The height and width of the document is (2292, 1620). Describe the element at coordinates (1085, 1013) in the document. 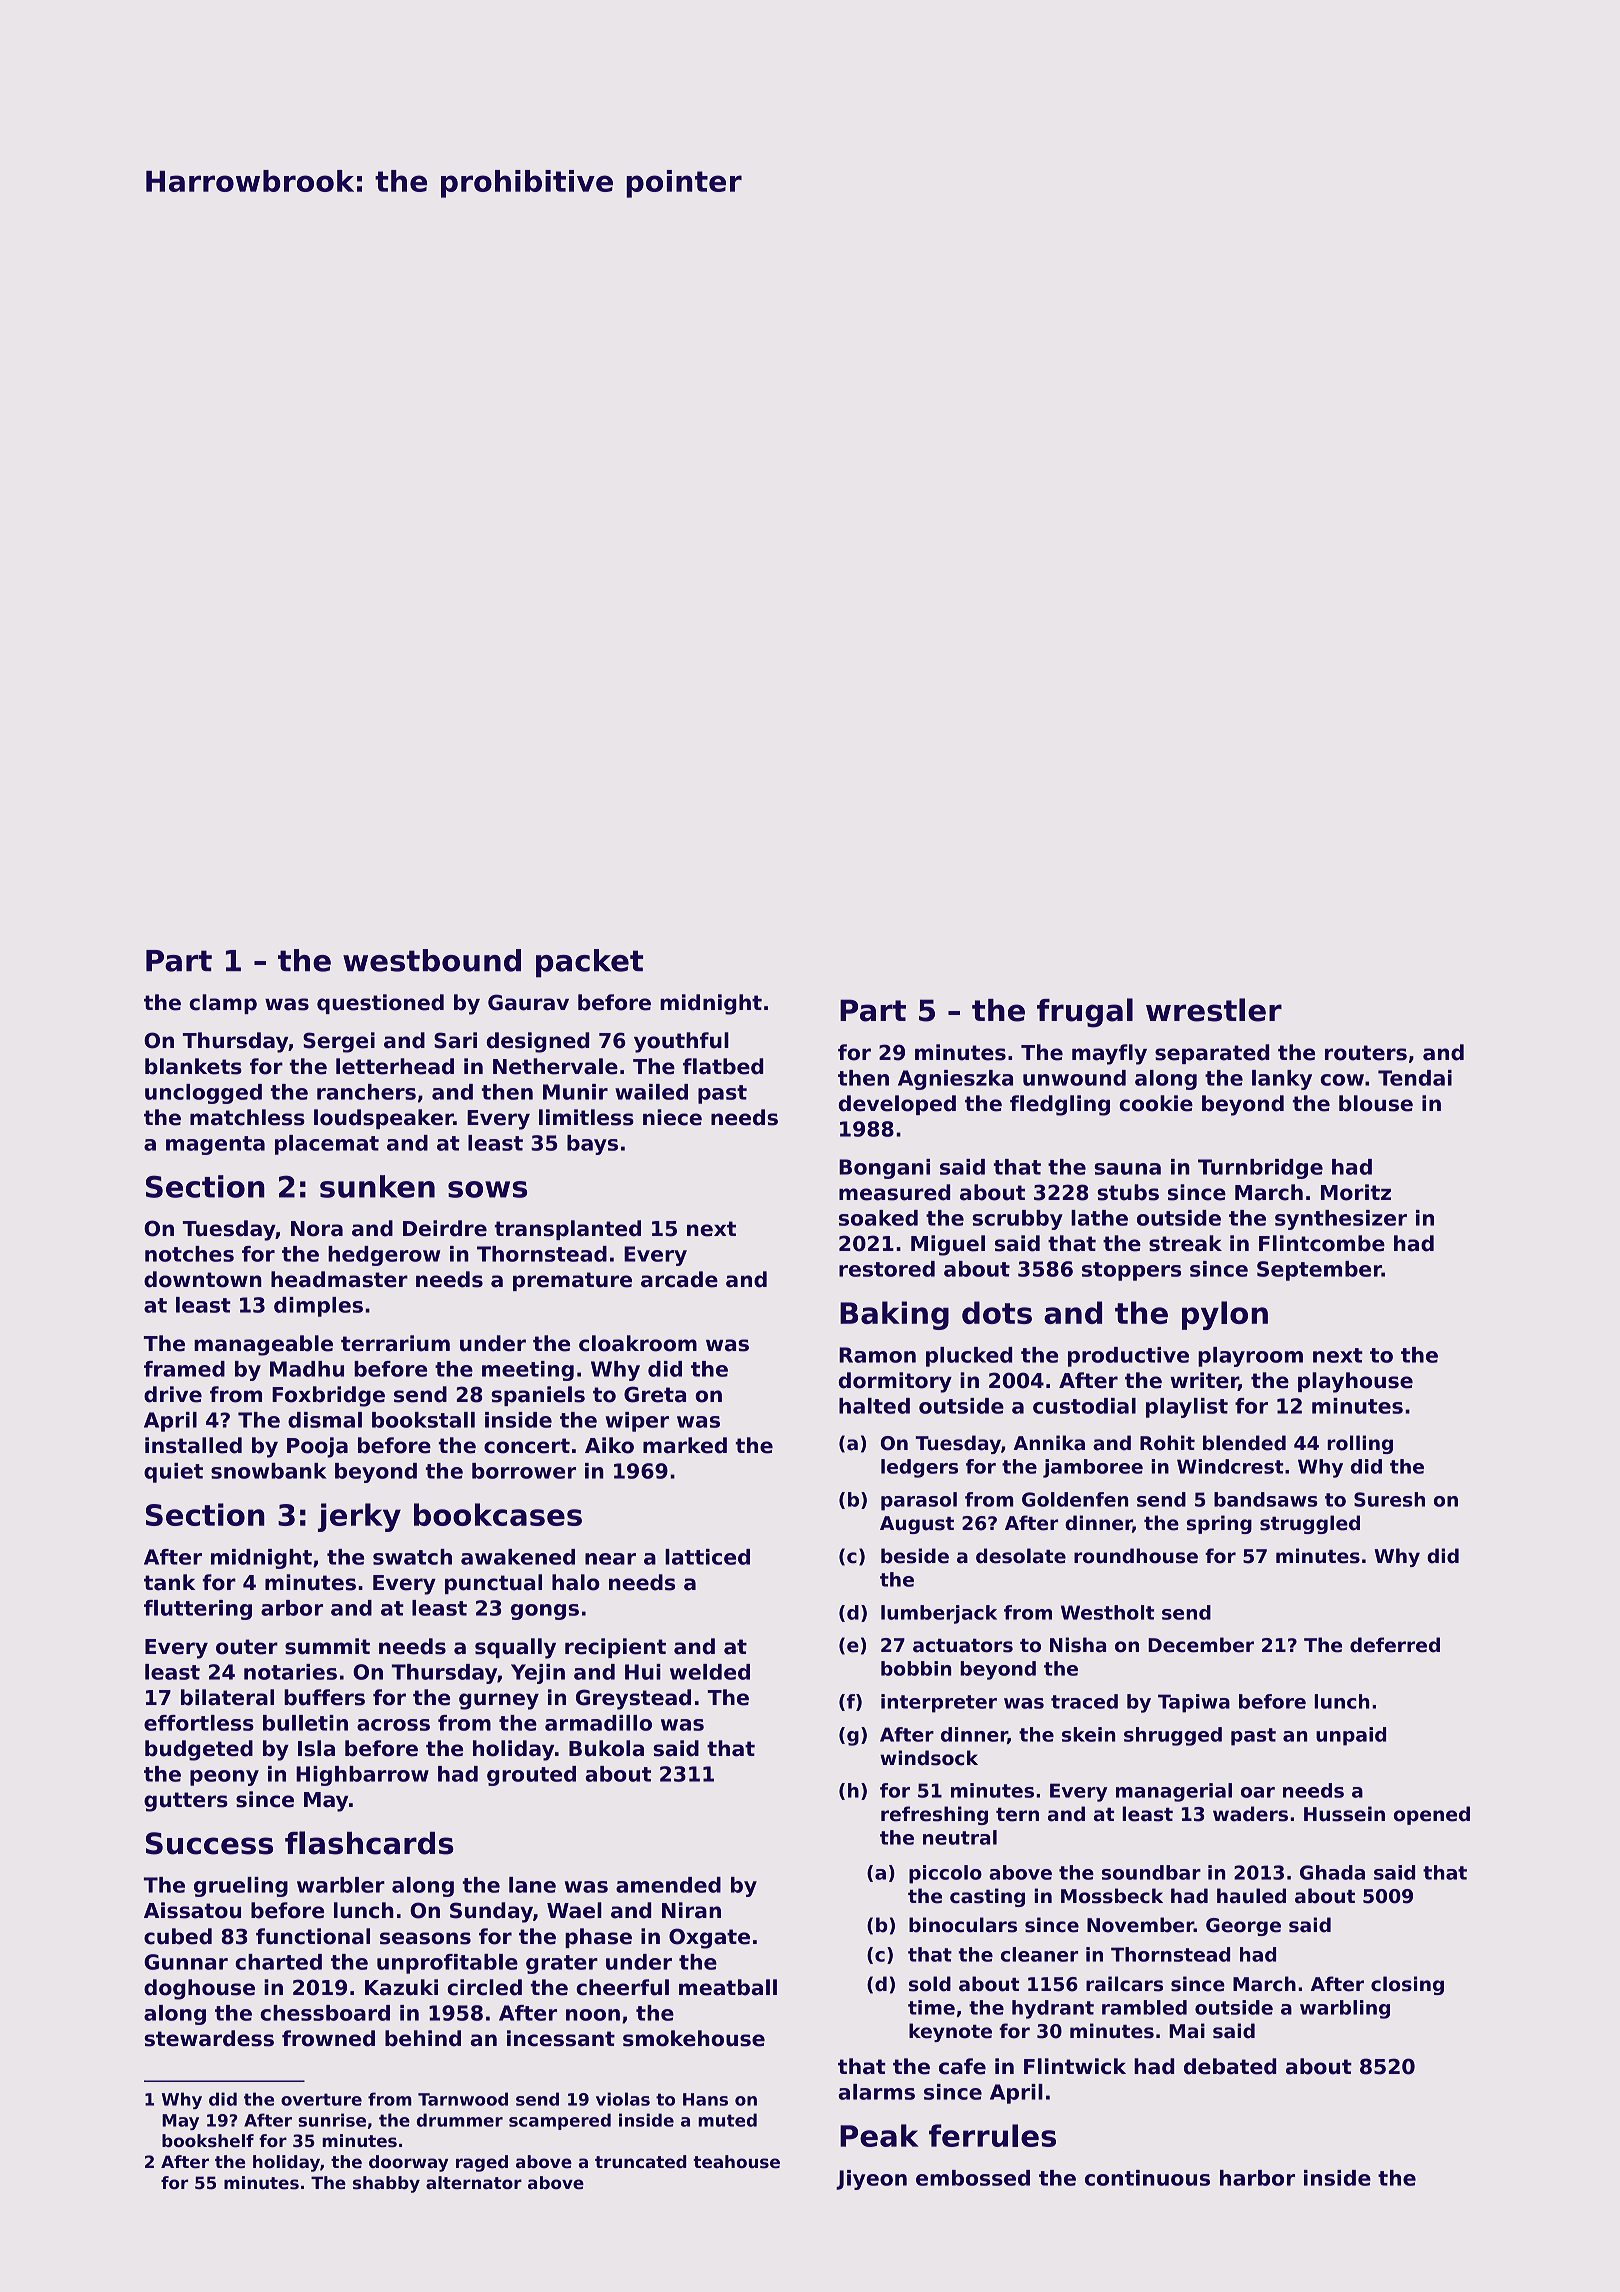

I see `frugal` at that location.
